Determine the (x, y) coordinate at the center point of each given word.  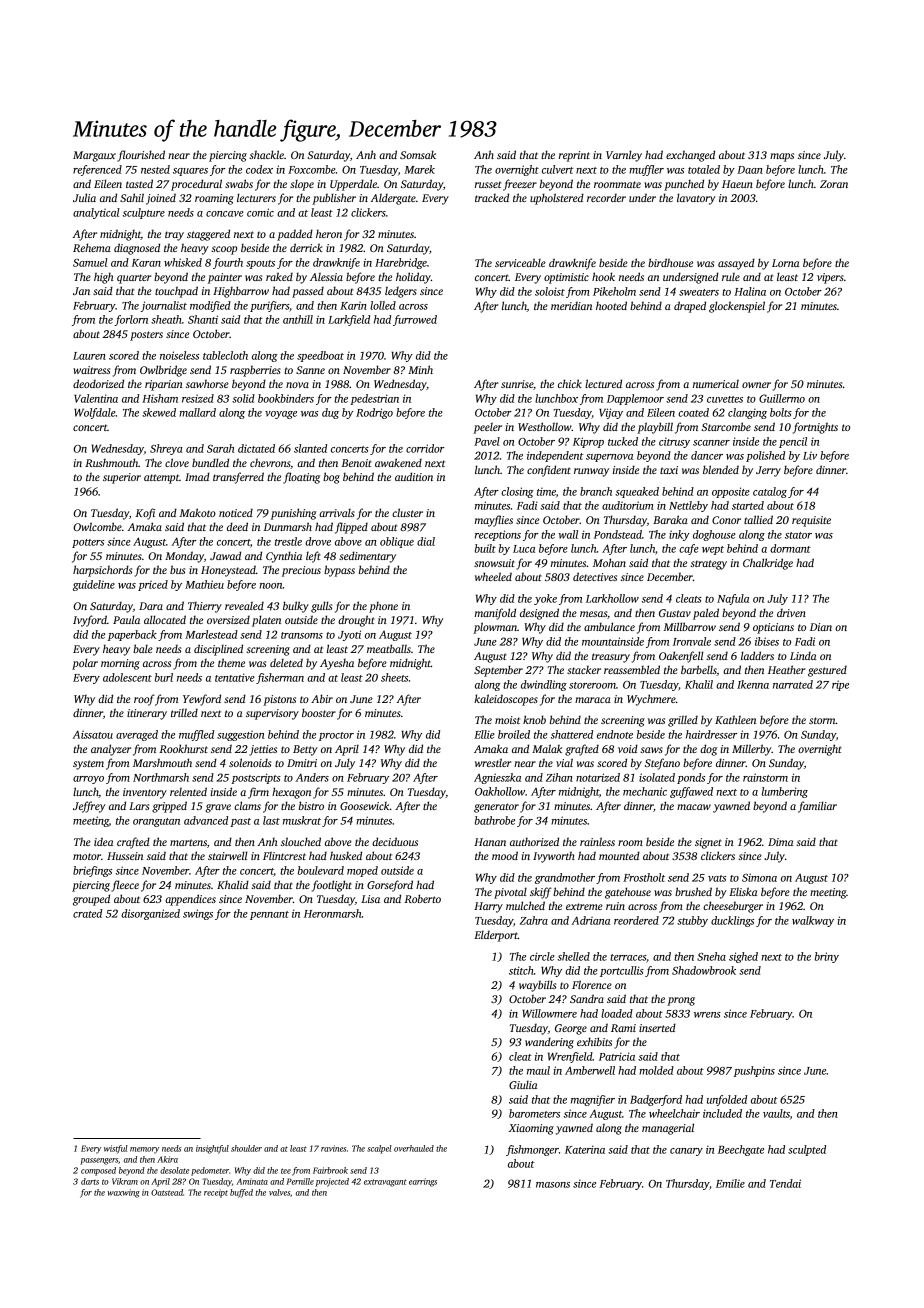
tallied (758, 519)
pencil (793, 442)
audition (414, 476)
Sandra (587, 998)
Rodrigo (374, 413)
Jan (81, 291)
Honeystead (228, 571)
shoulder (246, 1148)
